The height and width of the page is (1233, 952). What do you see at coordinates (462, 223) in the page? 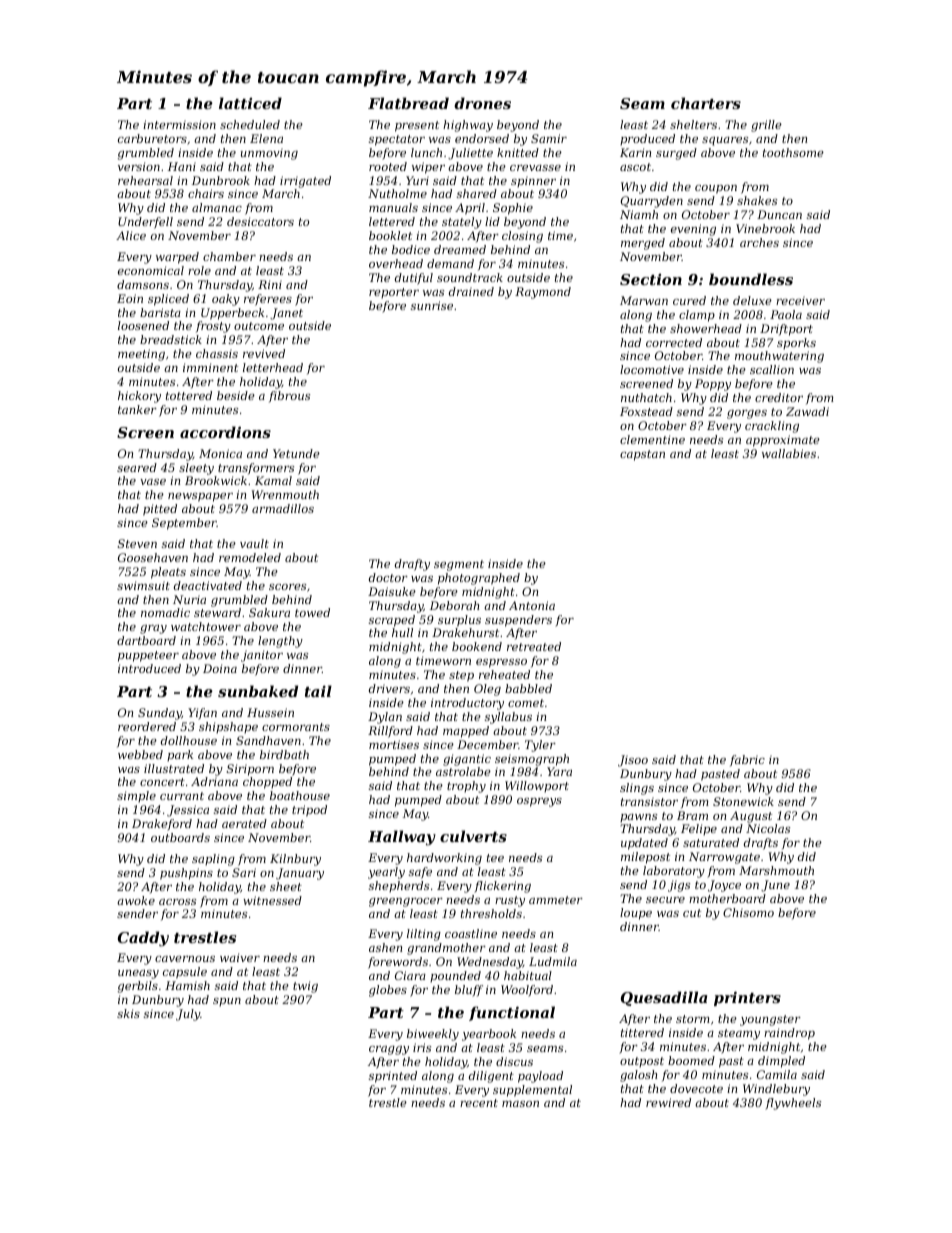
I see `stately` at bounding box center [462, 223].
